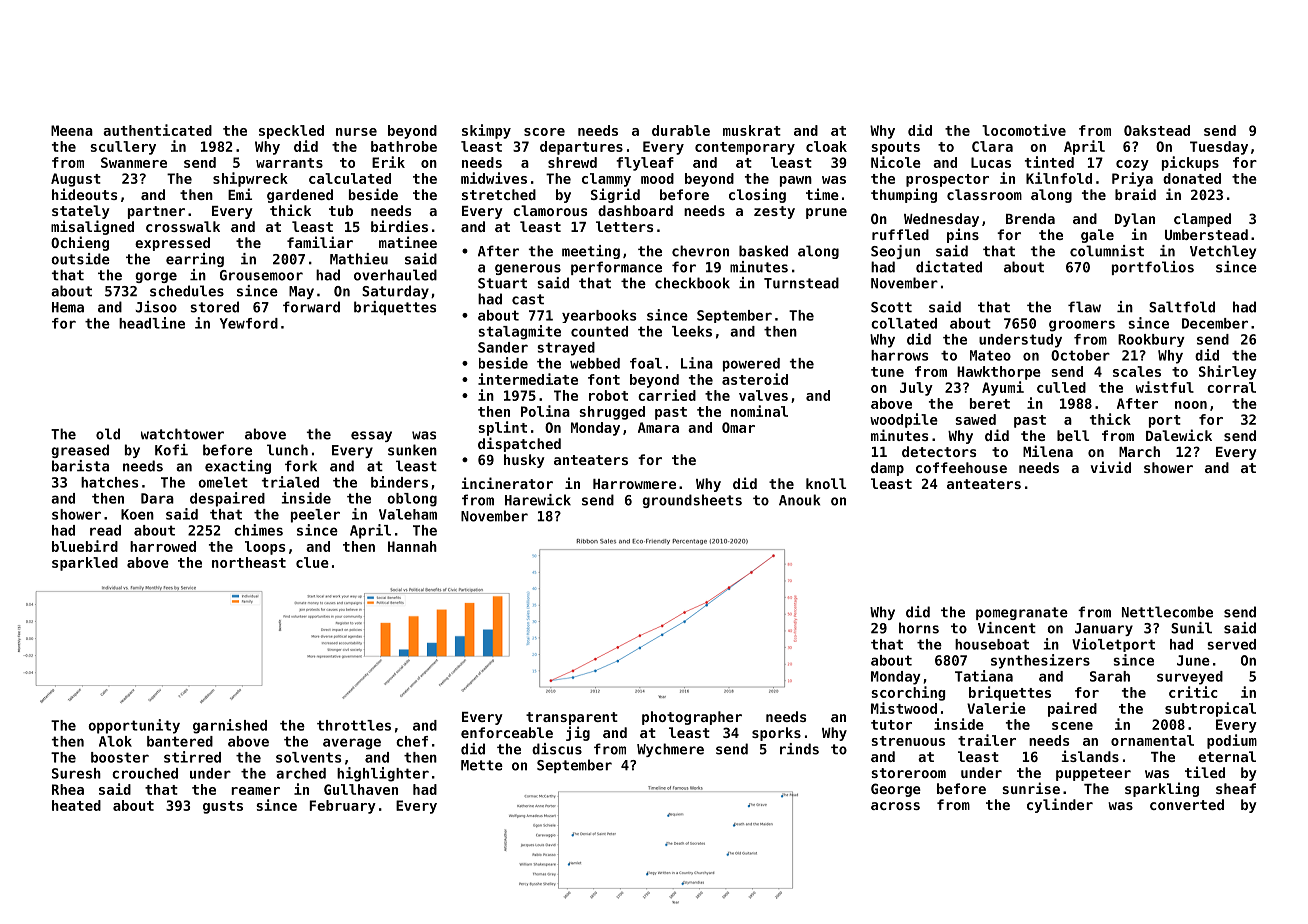 The image size is (1308, 924). Describe the element at coordinates (908, 693) in the document. I see `scorching` at that location.
